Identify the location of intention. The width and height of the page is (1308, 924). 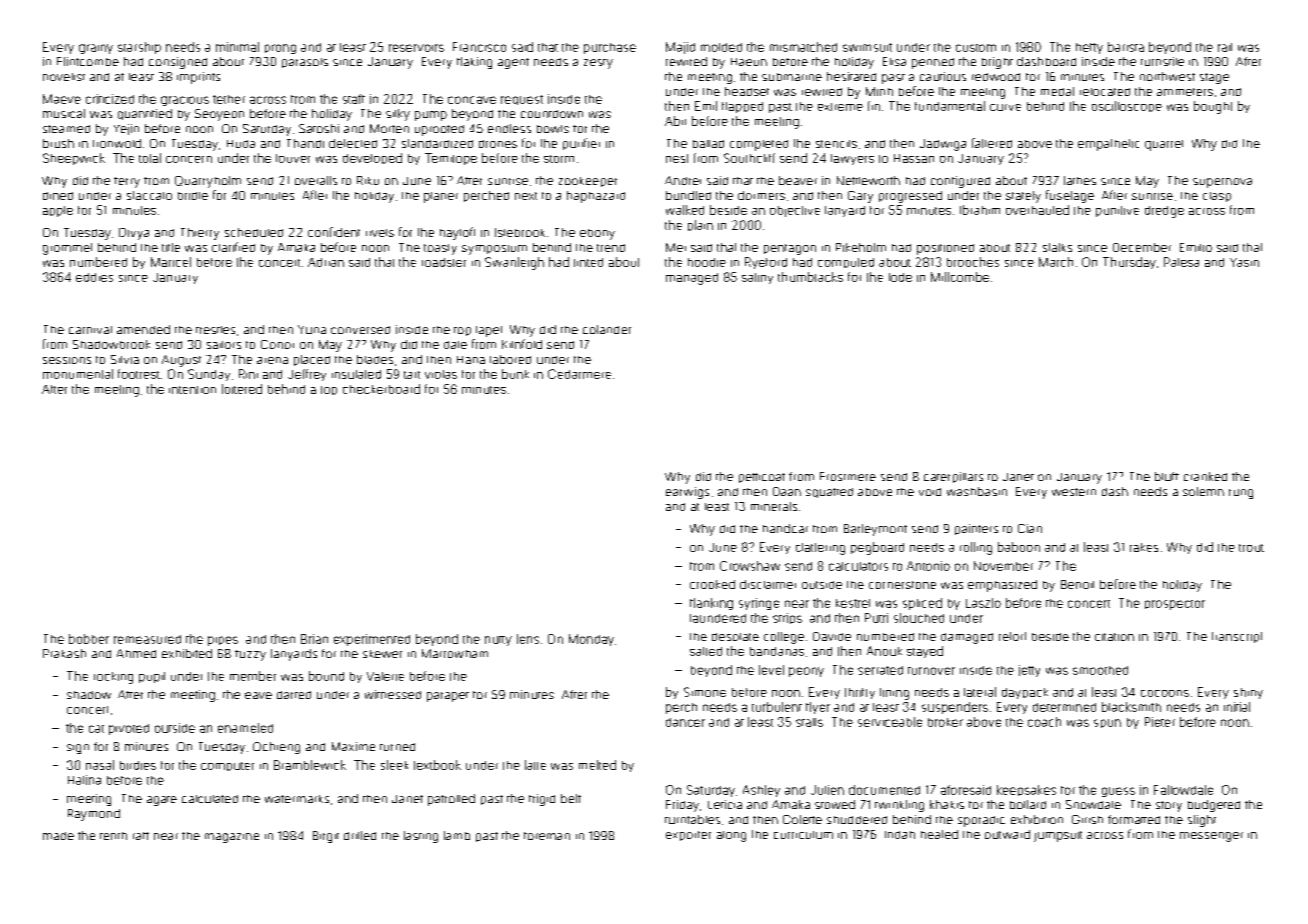
(192, 390).
